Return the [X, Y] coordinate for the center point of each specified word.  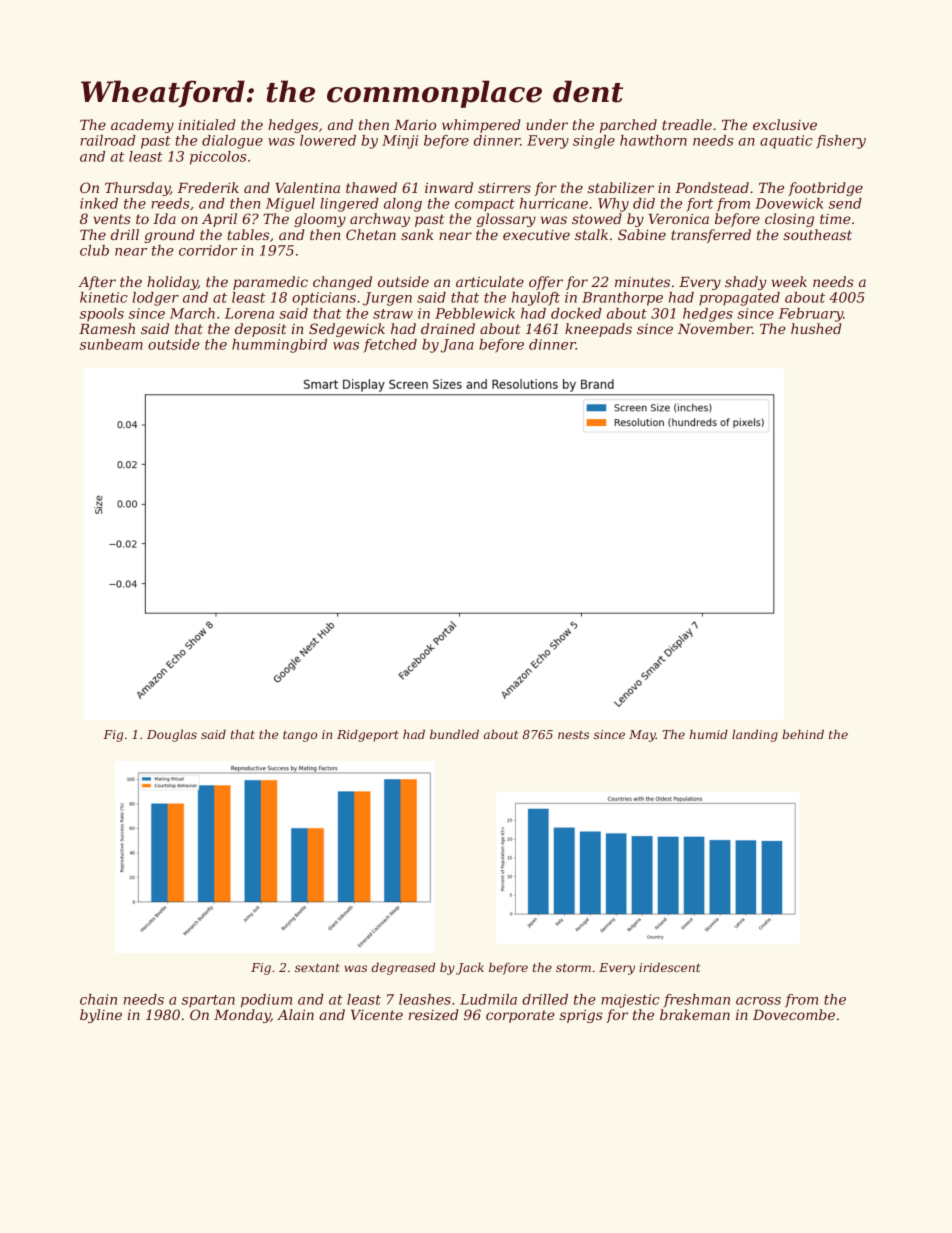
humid [708, 734]
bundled [454, 734]
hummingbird [279, 346]
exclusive [785, 124]
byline [101, 1016]
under [547, 124]
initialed [206, 124]
